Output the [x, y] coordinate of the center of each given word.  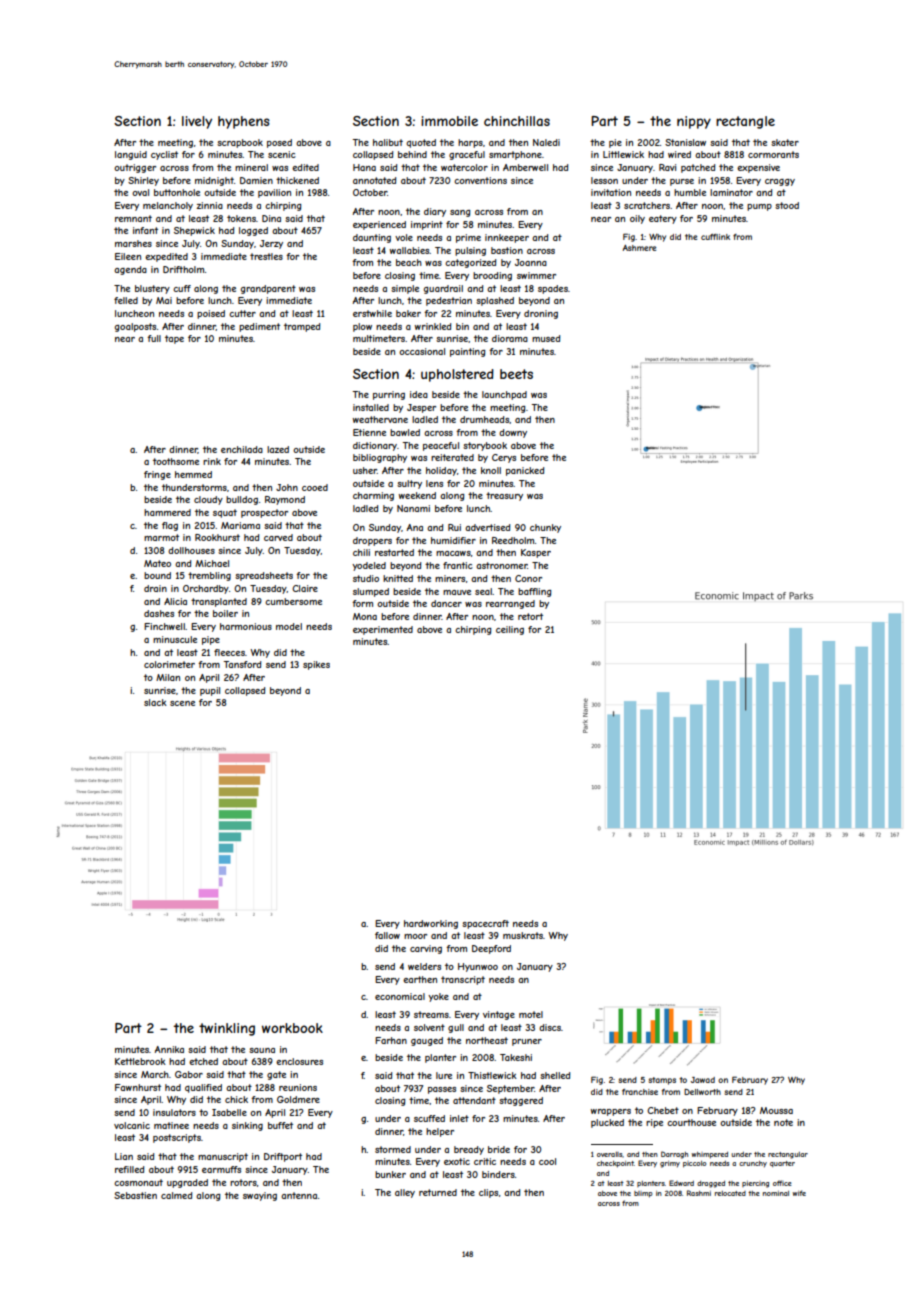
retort [530, 616]
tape [174, 339]
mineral [251, 167]
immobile [449, 121]
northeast [487, 1040]
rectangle [745, 122]
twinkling [227, 1029]
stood [787, 205]
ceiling [510, 630]
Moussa [776, 1110]
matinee [171, 1125]
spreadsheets [264, 576]
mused [546, 338]
